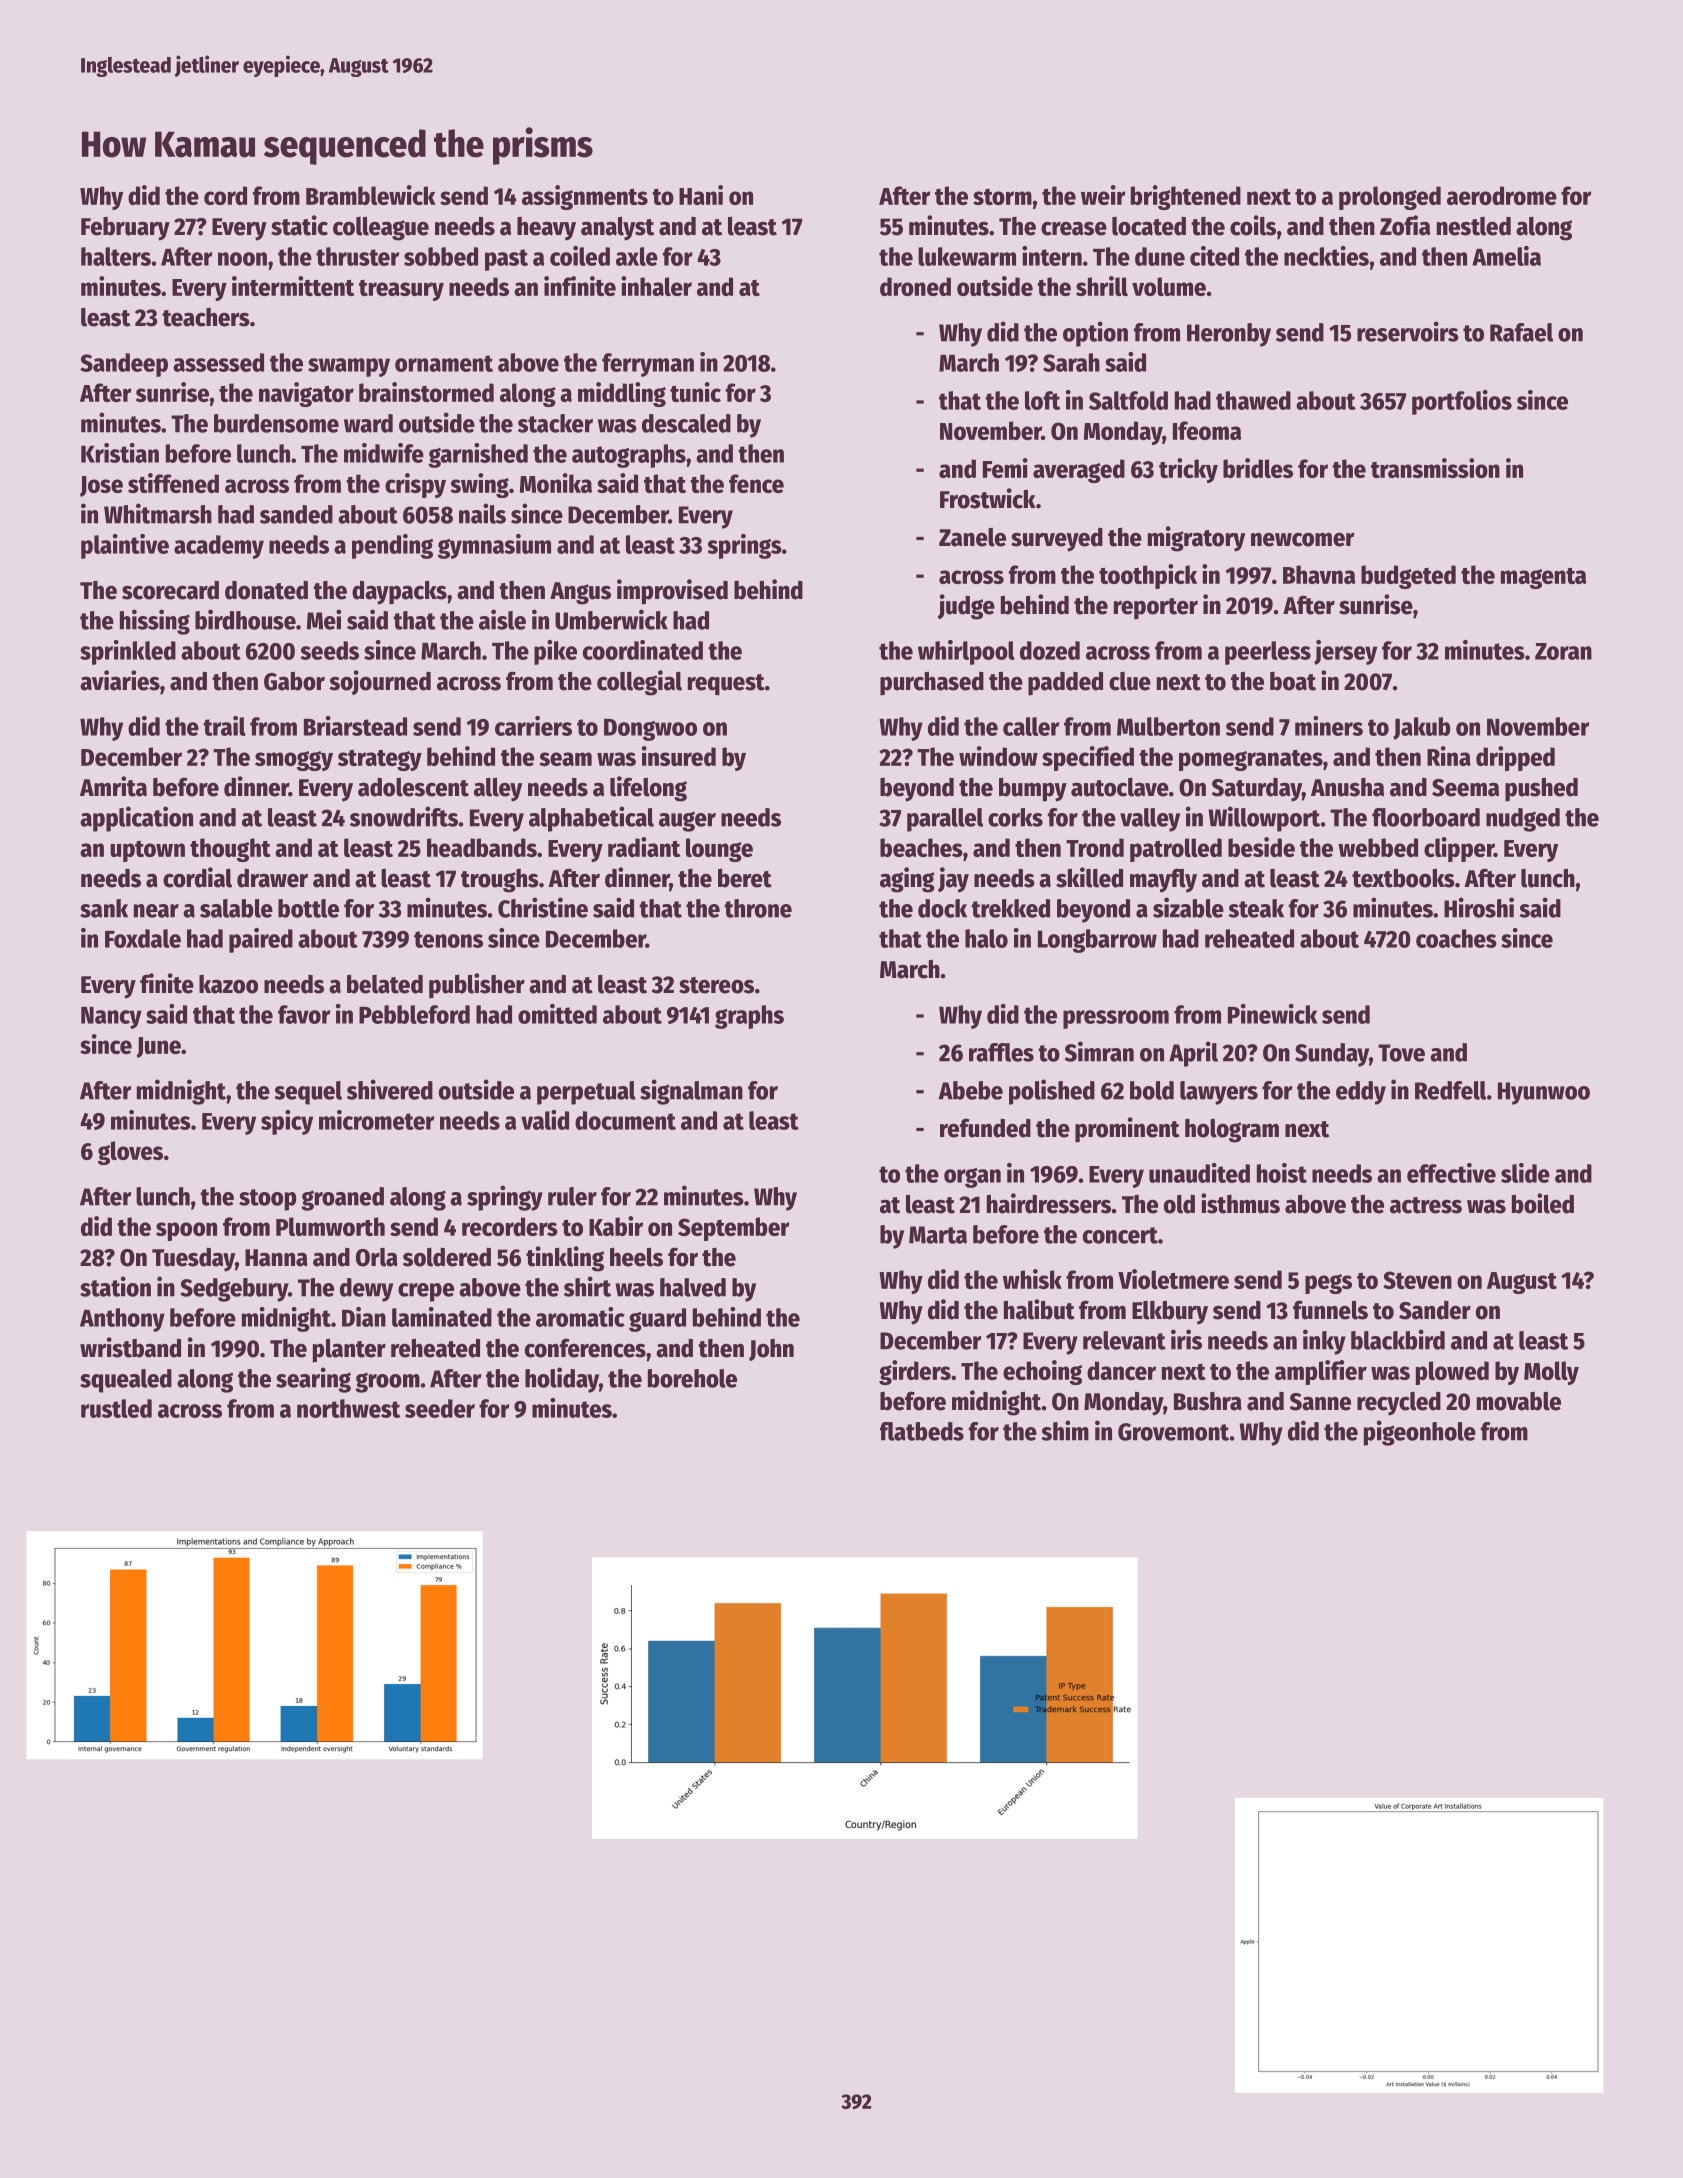  Describe the element at coordinates (585, 197) in the screenshot. I see `assignments` at that location.
